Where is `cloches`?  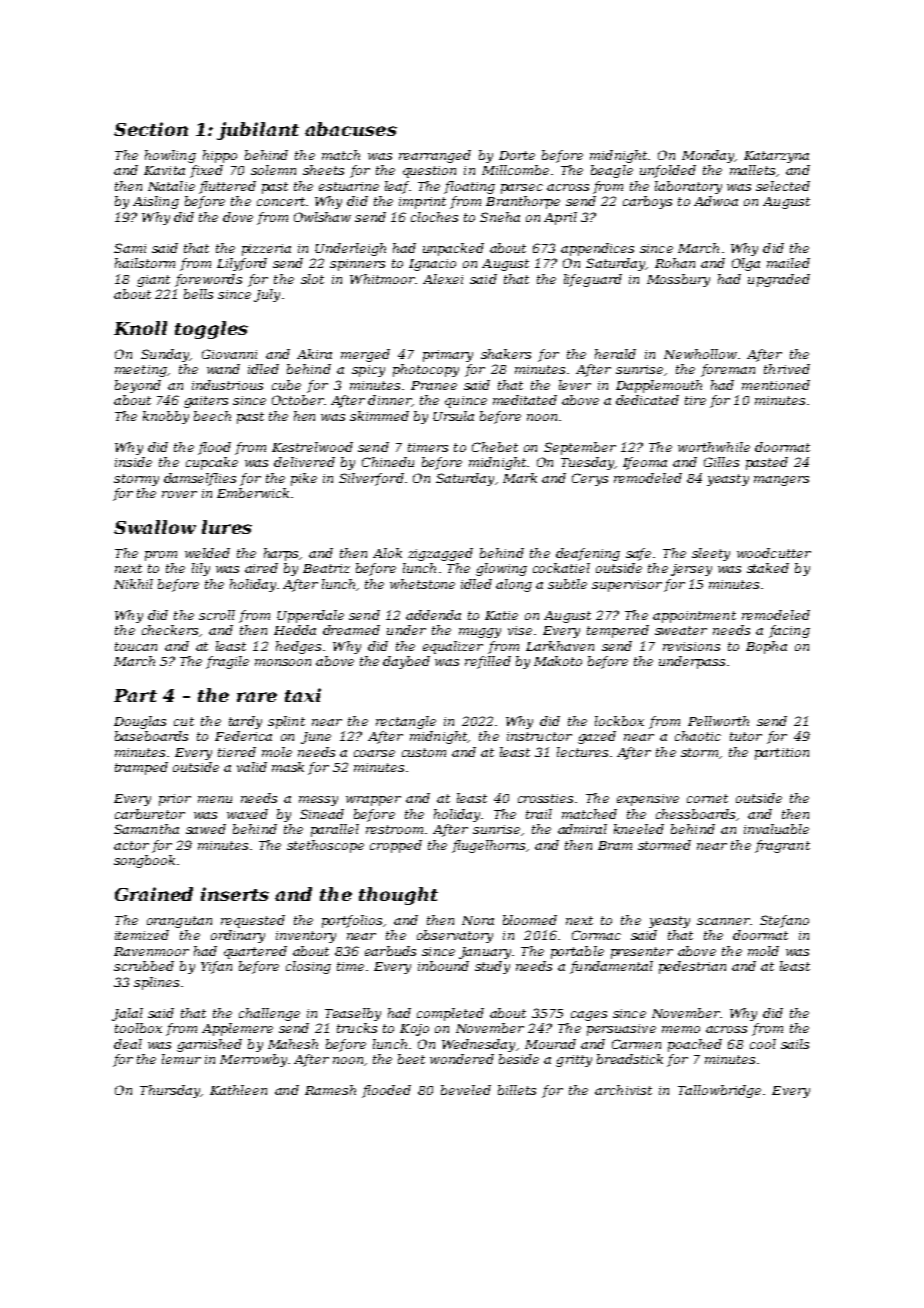
cloches is located at coordinates (434, 217).
